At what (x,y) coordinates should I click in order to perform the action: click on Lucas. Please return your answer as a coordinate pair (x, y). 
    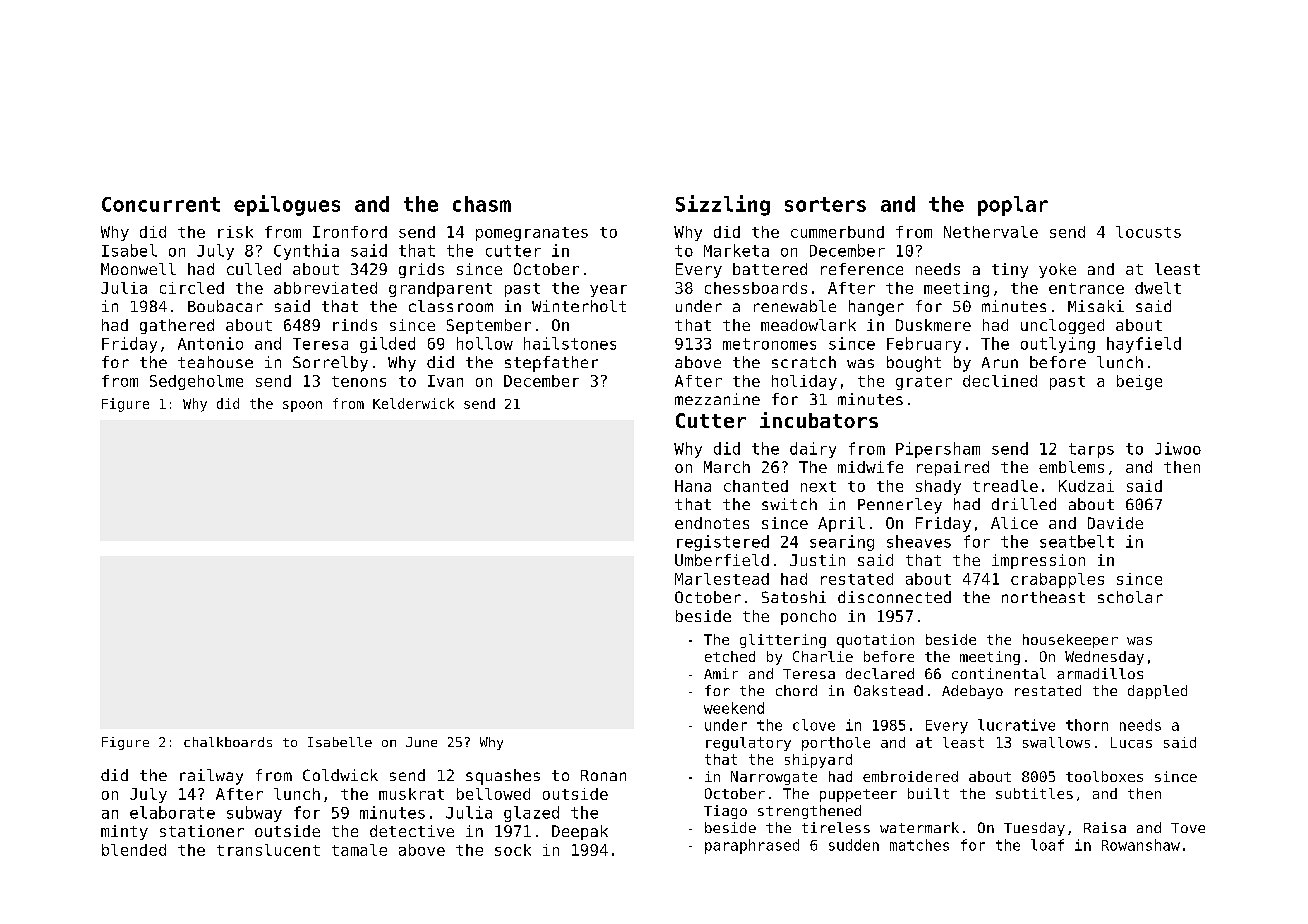
    Looking at the image, I should click on (1131, 742).
